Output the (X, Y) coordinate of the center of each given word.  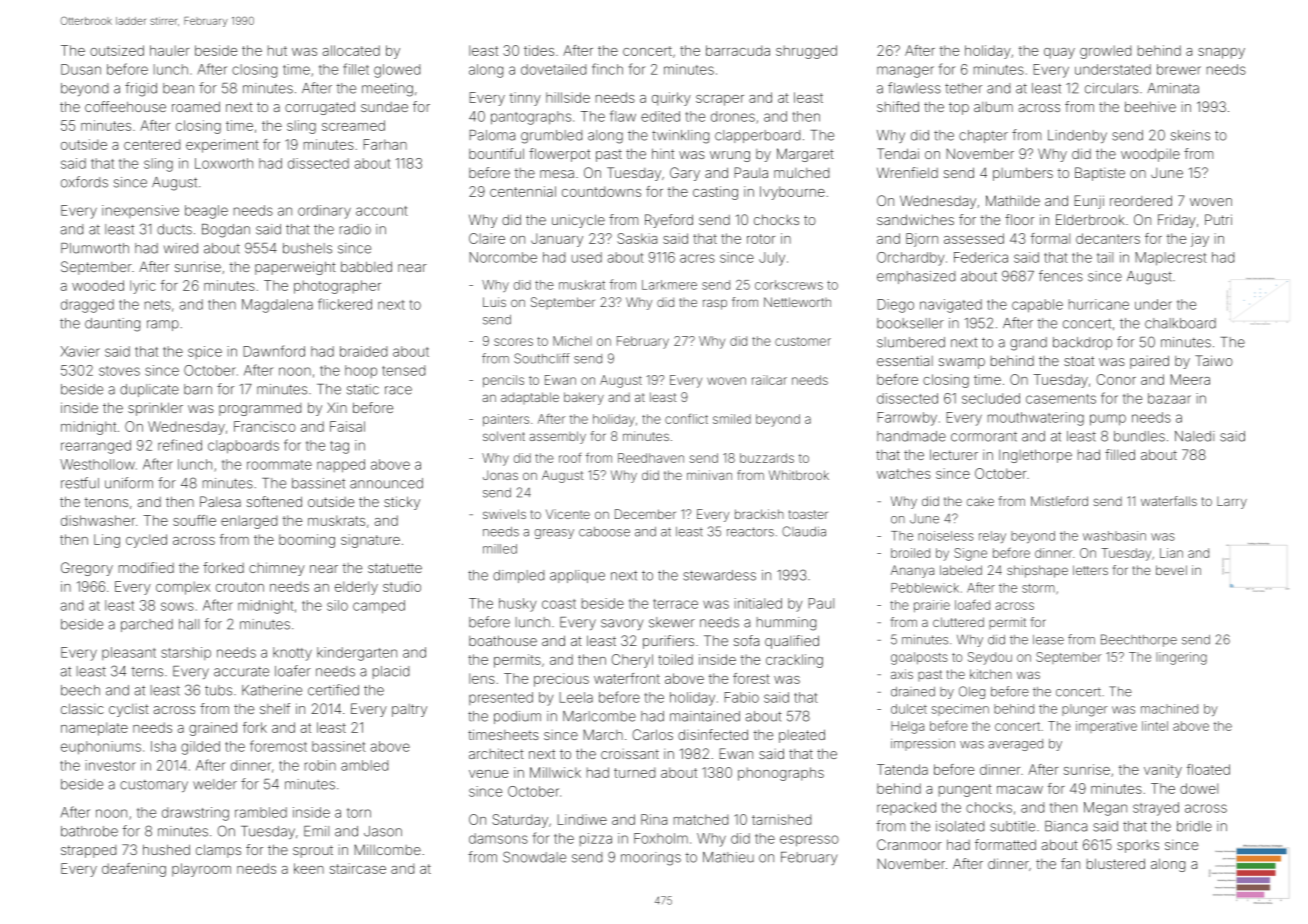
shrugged (806, 52)
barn (198, 389)
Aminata (1173, 88)
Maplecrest (1171, 259)
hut (277, 50)
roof (570, 458)
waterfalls (1169, 501)
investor (110, 765)
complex (183, 588)
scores (513, 342)
